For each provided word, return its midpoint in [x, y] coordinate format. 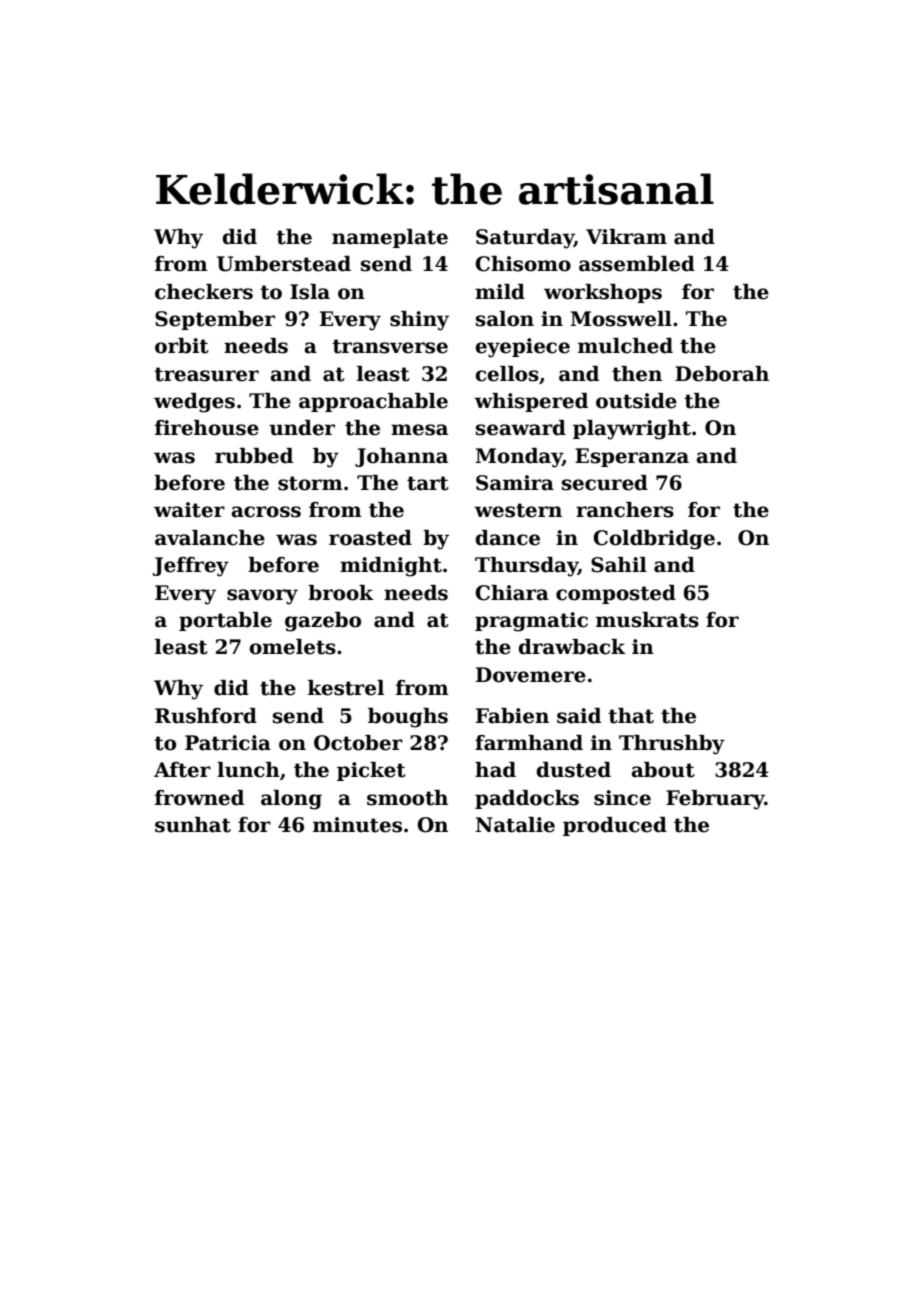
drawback [571, 647]
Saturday [525, 239]
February [715, 800]
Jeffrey [191, 567]
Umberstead [284, 264]
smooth [407, 798]
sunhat [193, 825]
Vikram [626, 237]
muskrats [647, 620]
